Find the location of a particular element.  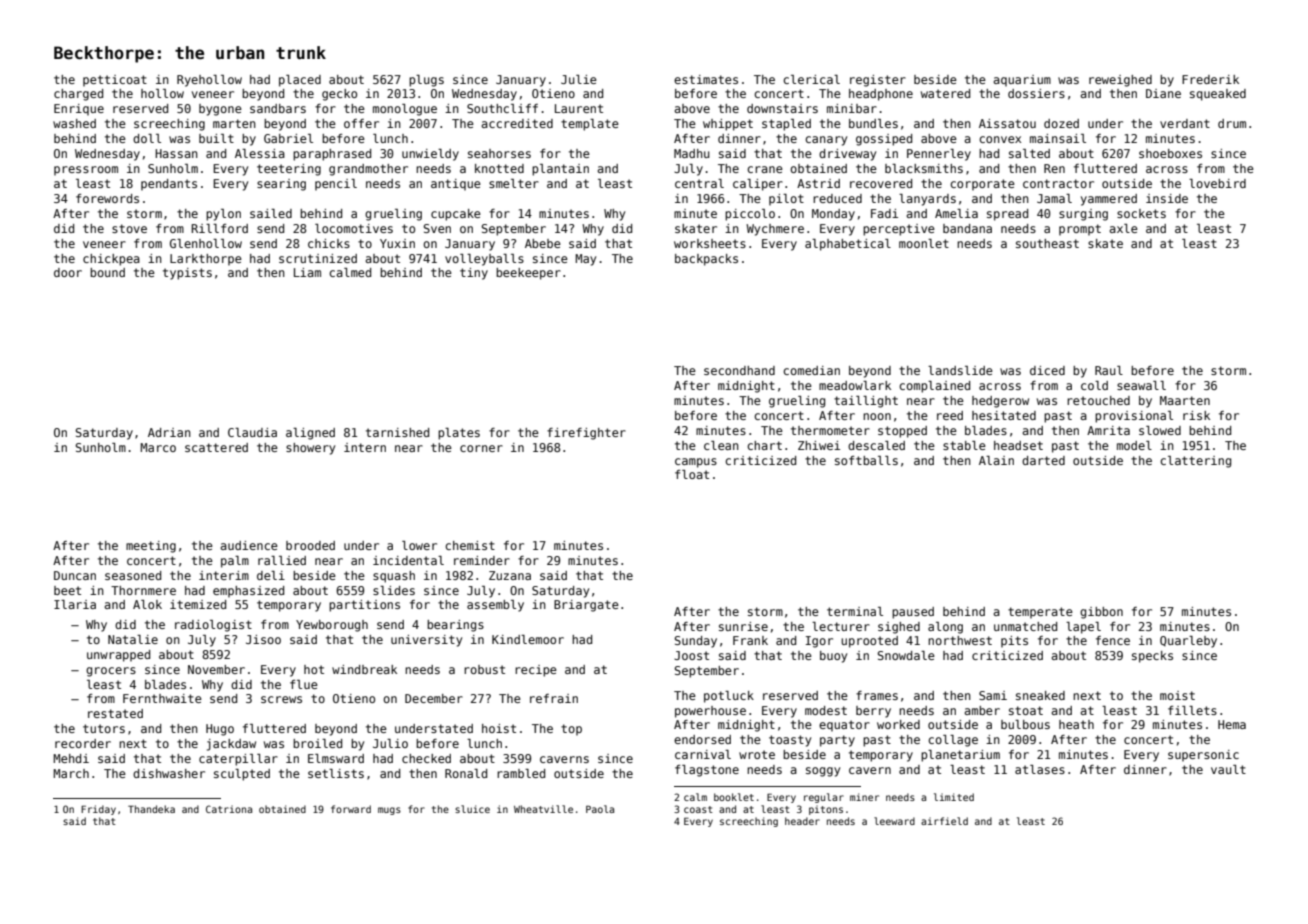

Thandeka is located at coordinates (151, 809).
